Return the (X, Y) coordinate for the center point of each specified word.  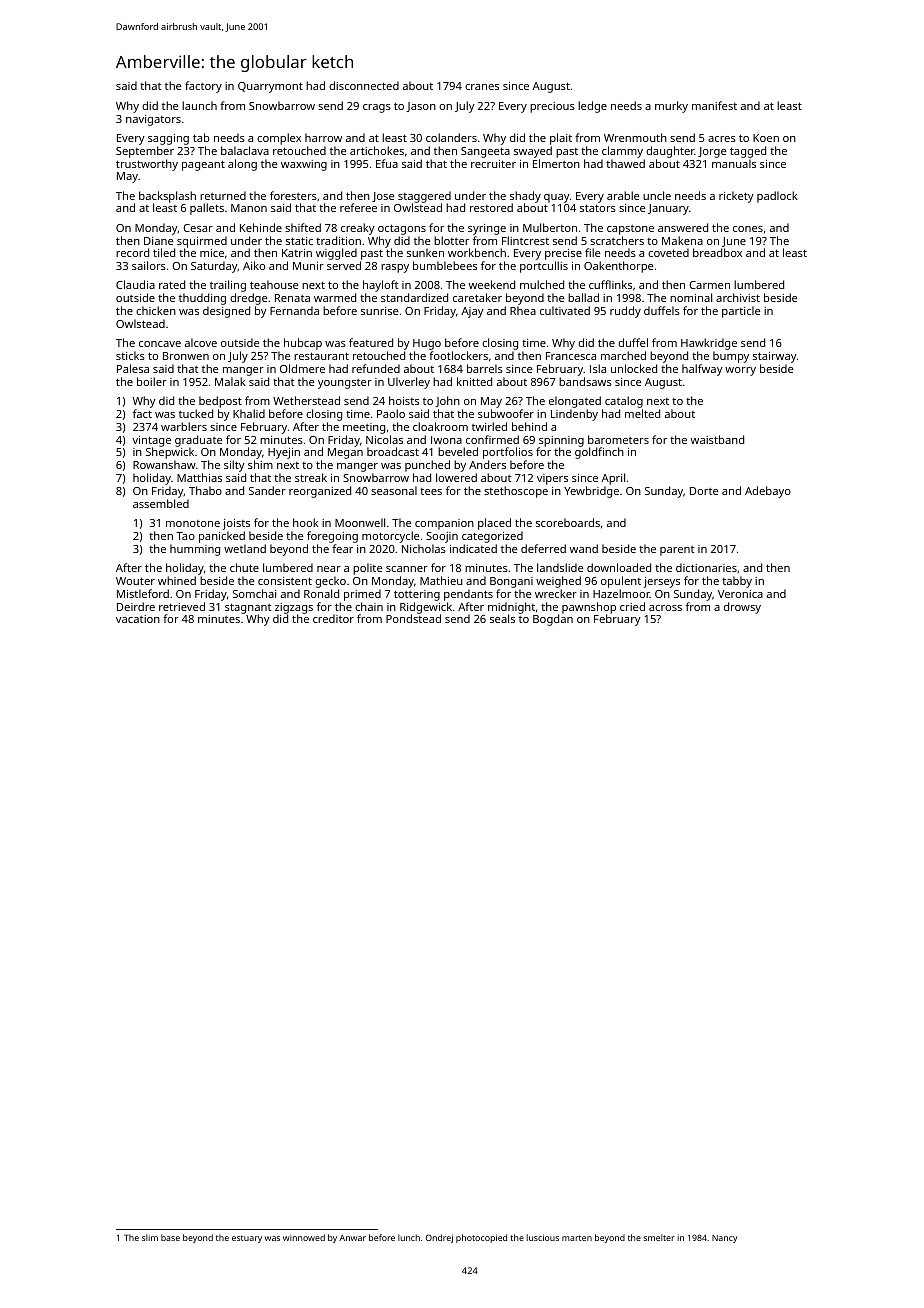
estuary (247, 1239)
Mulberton (550, 227)
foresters (293, 195)
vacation (138, 619)
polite (367, 569)
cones (748, 229)
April (613, 479)
